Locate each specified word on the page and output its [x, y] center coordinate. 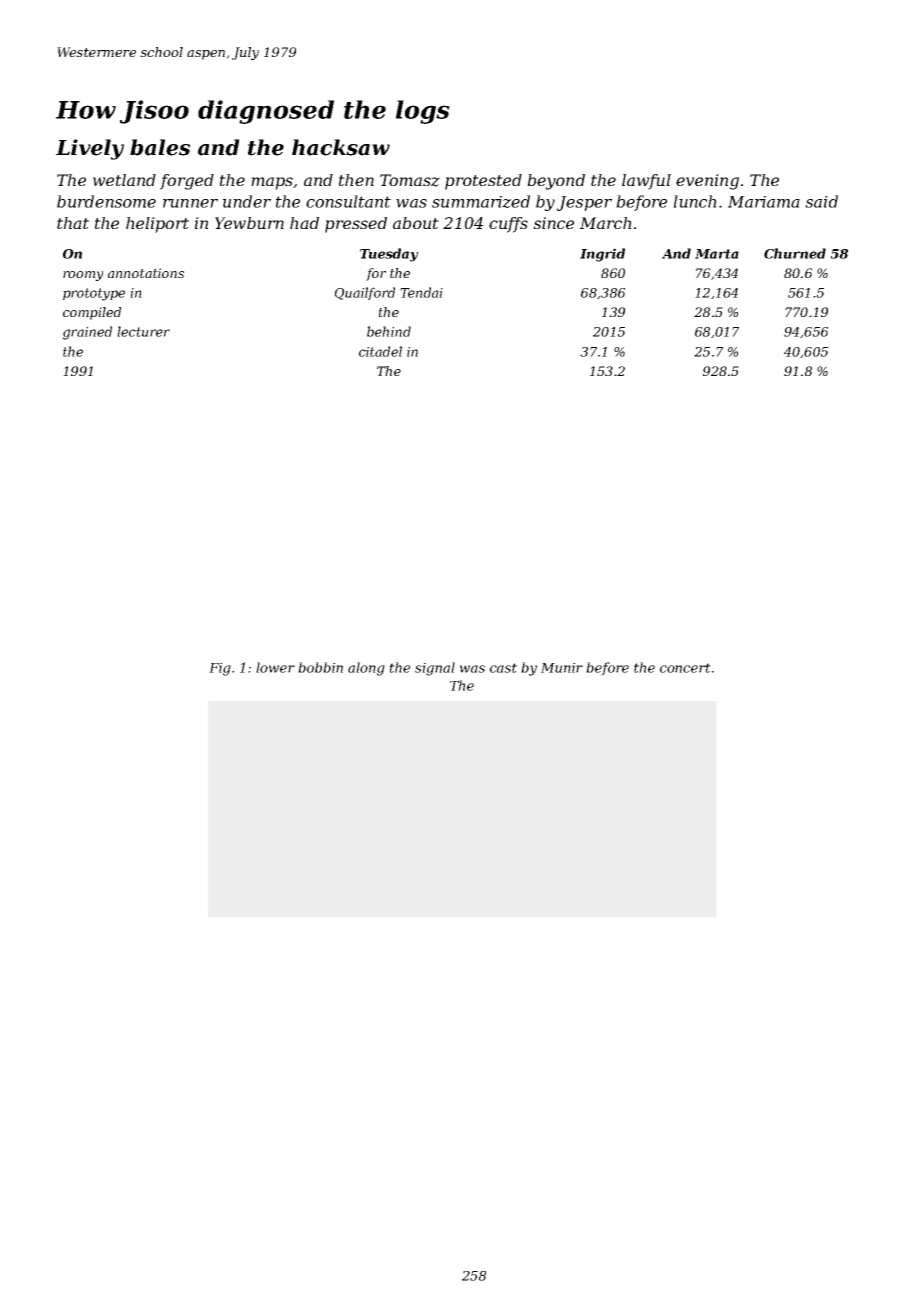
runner [190, 203]
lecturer [143, 331]
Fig [220, 669]
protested [483, 182]
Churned [795, 253]
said [821, 201]
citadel [380, 351]
